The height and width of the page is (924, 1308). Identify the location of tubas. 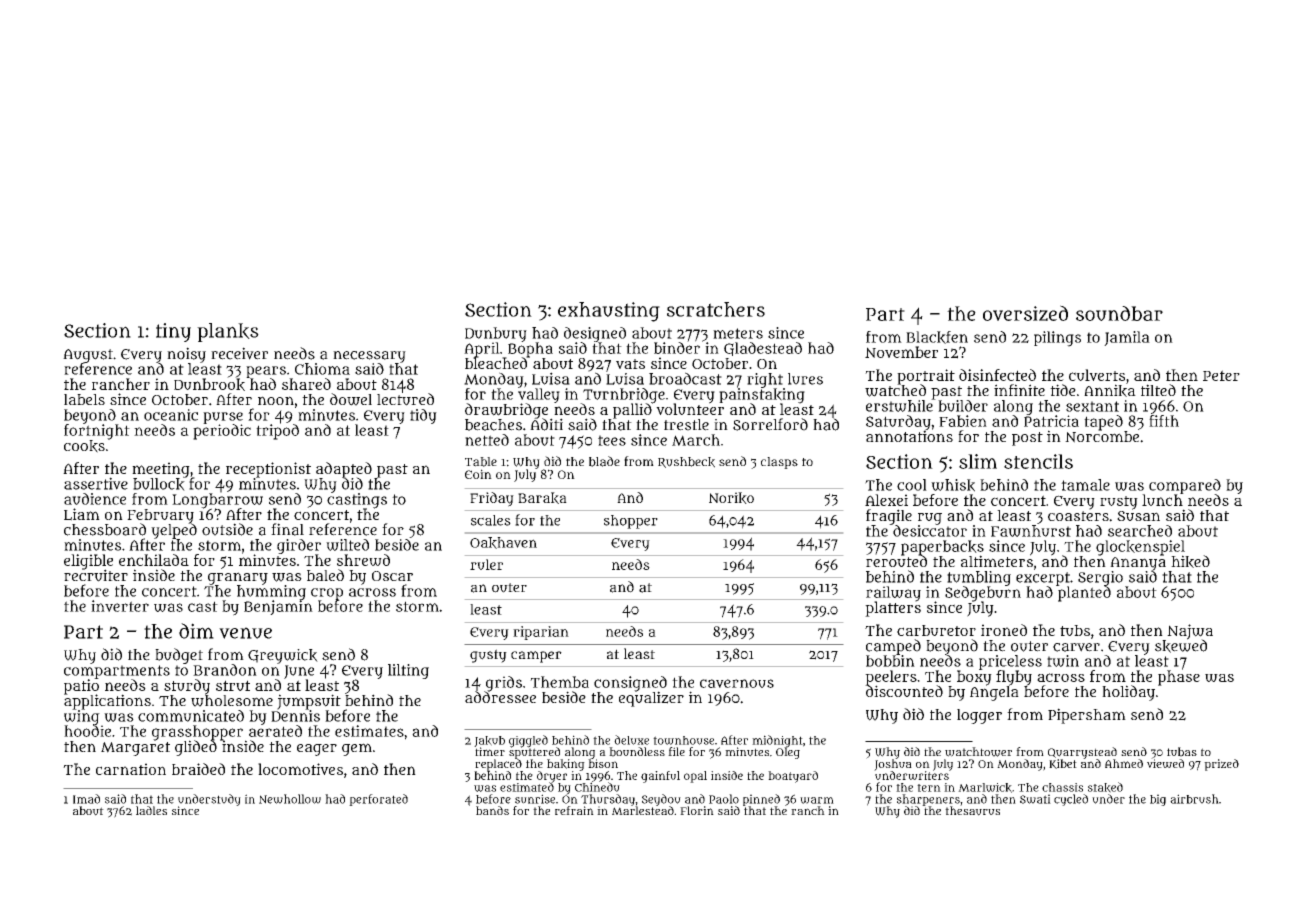
(1182, 752).
